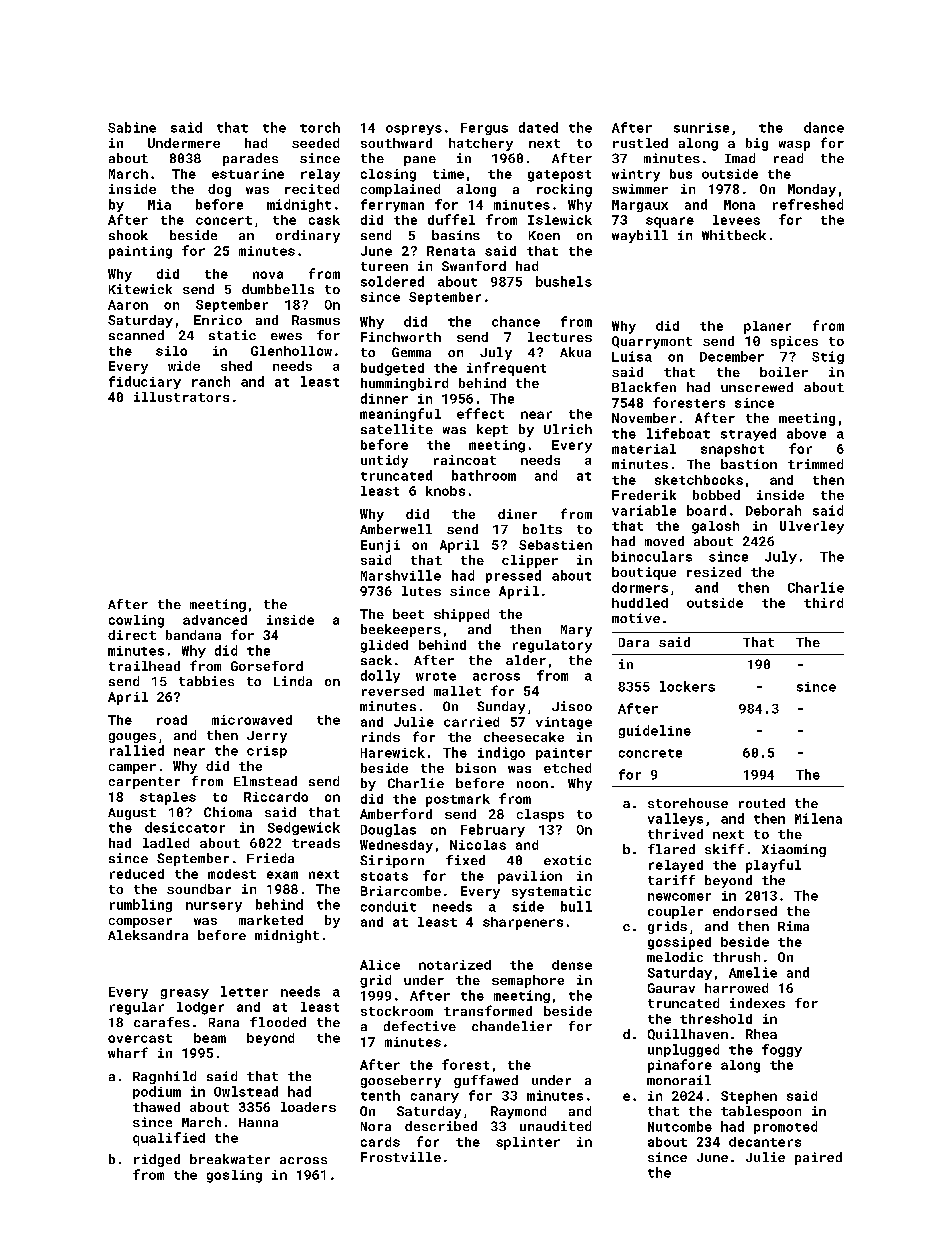 The width and height of the screenshot is (952, 1233). What do you see at coordinates (784, 372) in the screenshot?
I see `boiler` at bounding box center [784, 372].
